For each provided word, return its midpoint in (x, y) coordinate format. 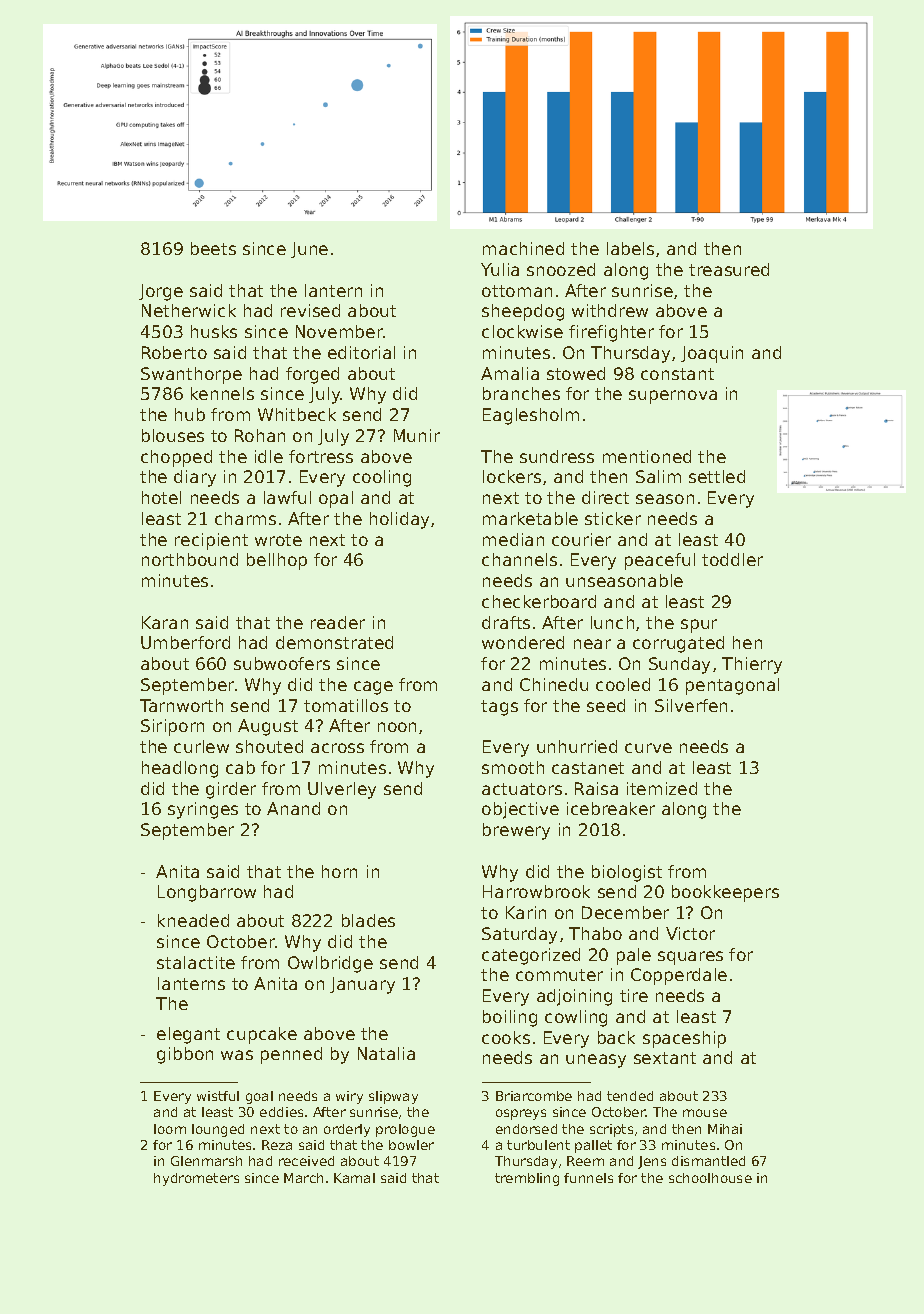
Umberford (185, 642)
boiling (510, 1018)
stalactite (196, 962)
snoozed (561, 269)
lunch (612, 622)
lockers (512, 476)
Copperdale (679, 976)
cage (373, 688)
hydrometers (196, 1179)
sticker (613, 518)
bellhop (277, 561)
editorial (361, 352)
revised (310, 310)
